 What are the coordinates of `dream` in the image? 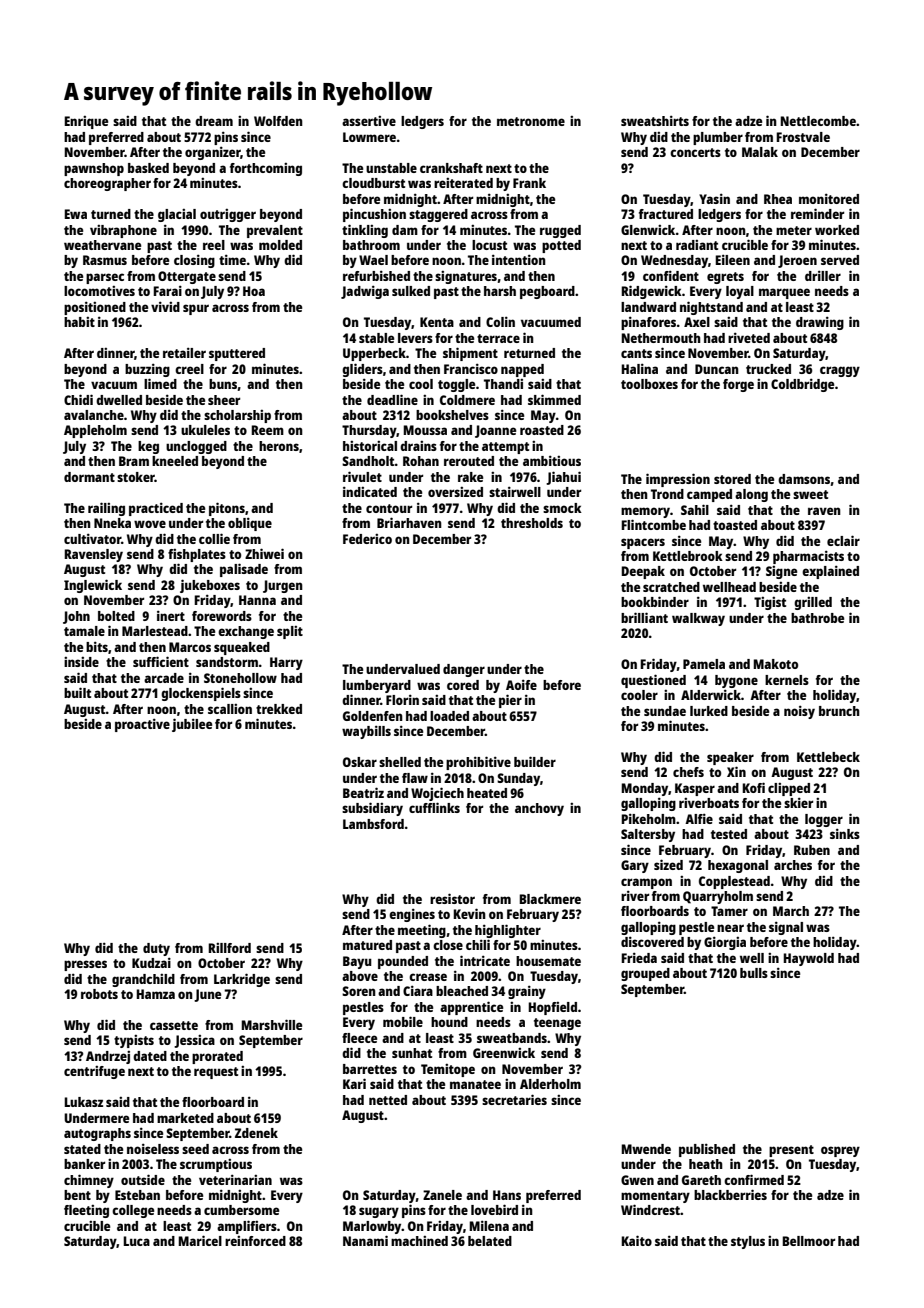 It's located at (214, 121).
